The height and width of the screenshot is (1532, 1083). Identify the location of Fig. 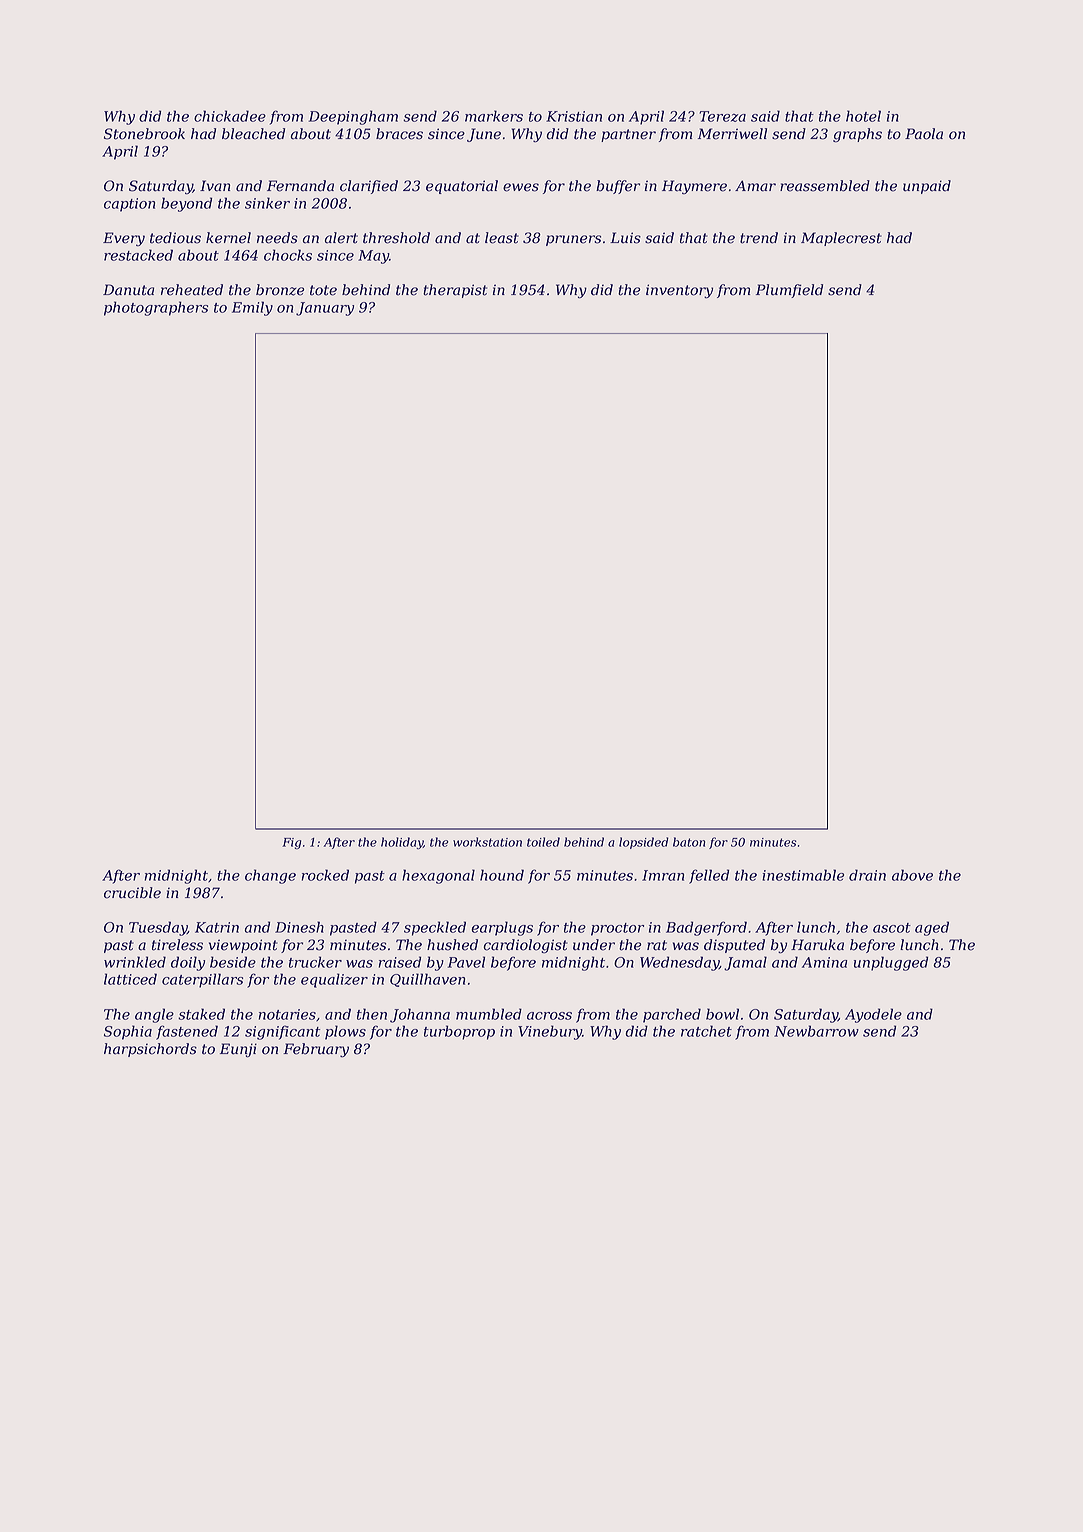
(291, 843).
